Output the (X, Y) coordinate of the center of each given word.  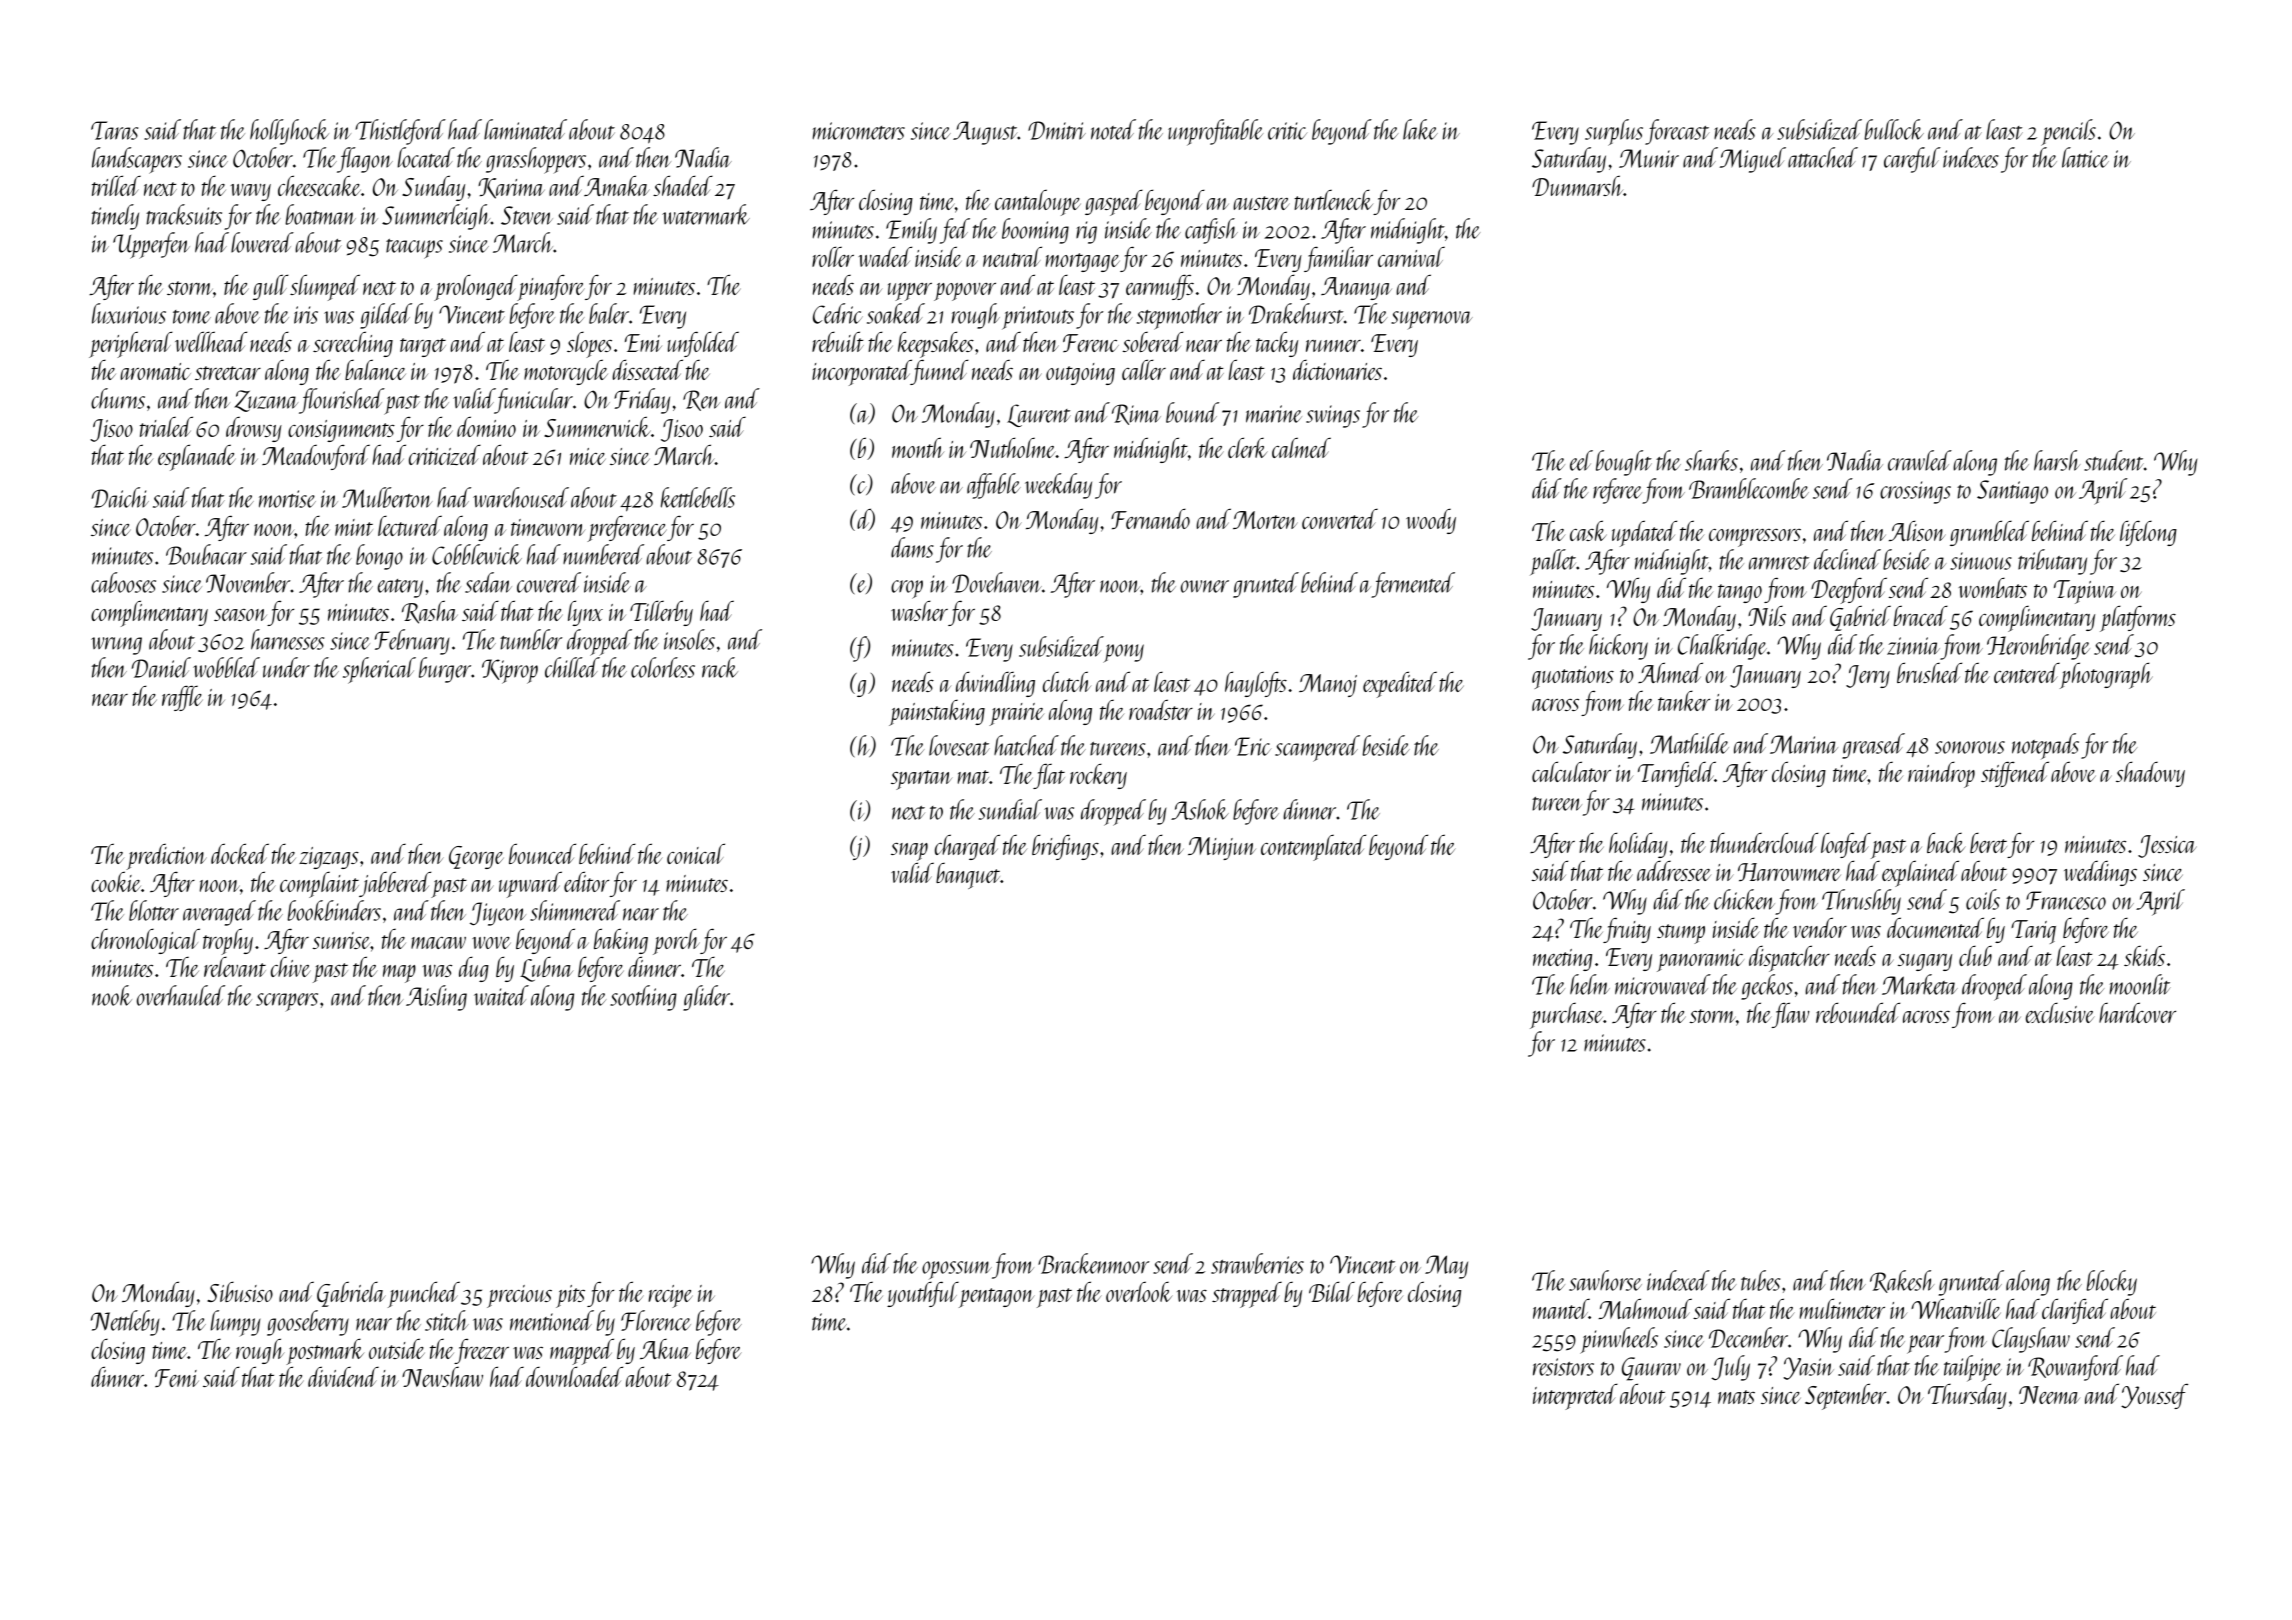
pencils (2068, 132)
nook (112, 995)
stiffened (2015, 774)
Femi (177, 1378)
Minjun (1222, 848)
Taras (114, 130)
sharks (1711, 460)
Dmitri (1057, 130)
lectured (410, 526)
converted (1340, 519)
